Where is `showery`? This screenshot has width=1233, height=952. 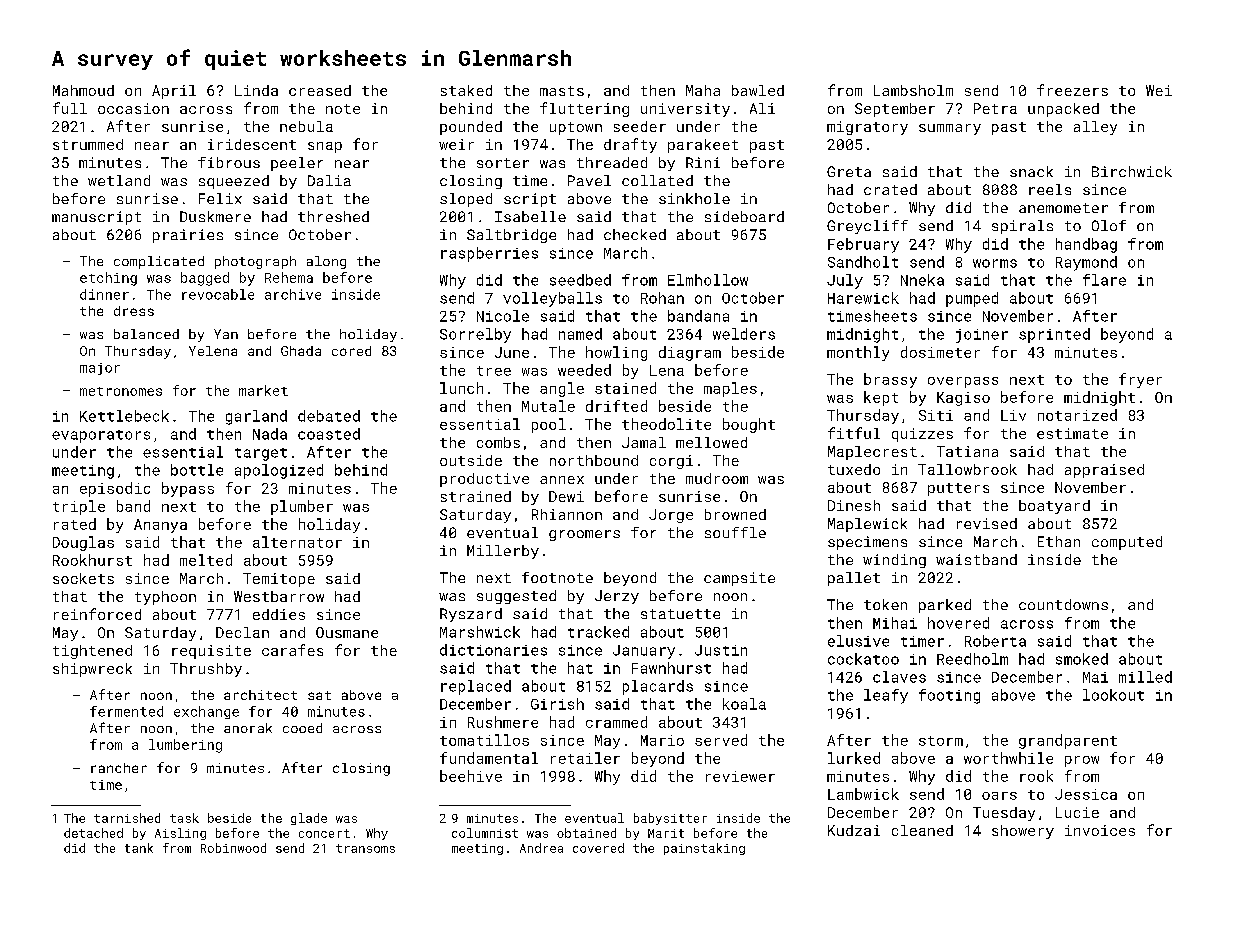
showery is located at coordinates (1023, 832).
